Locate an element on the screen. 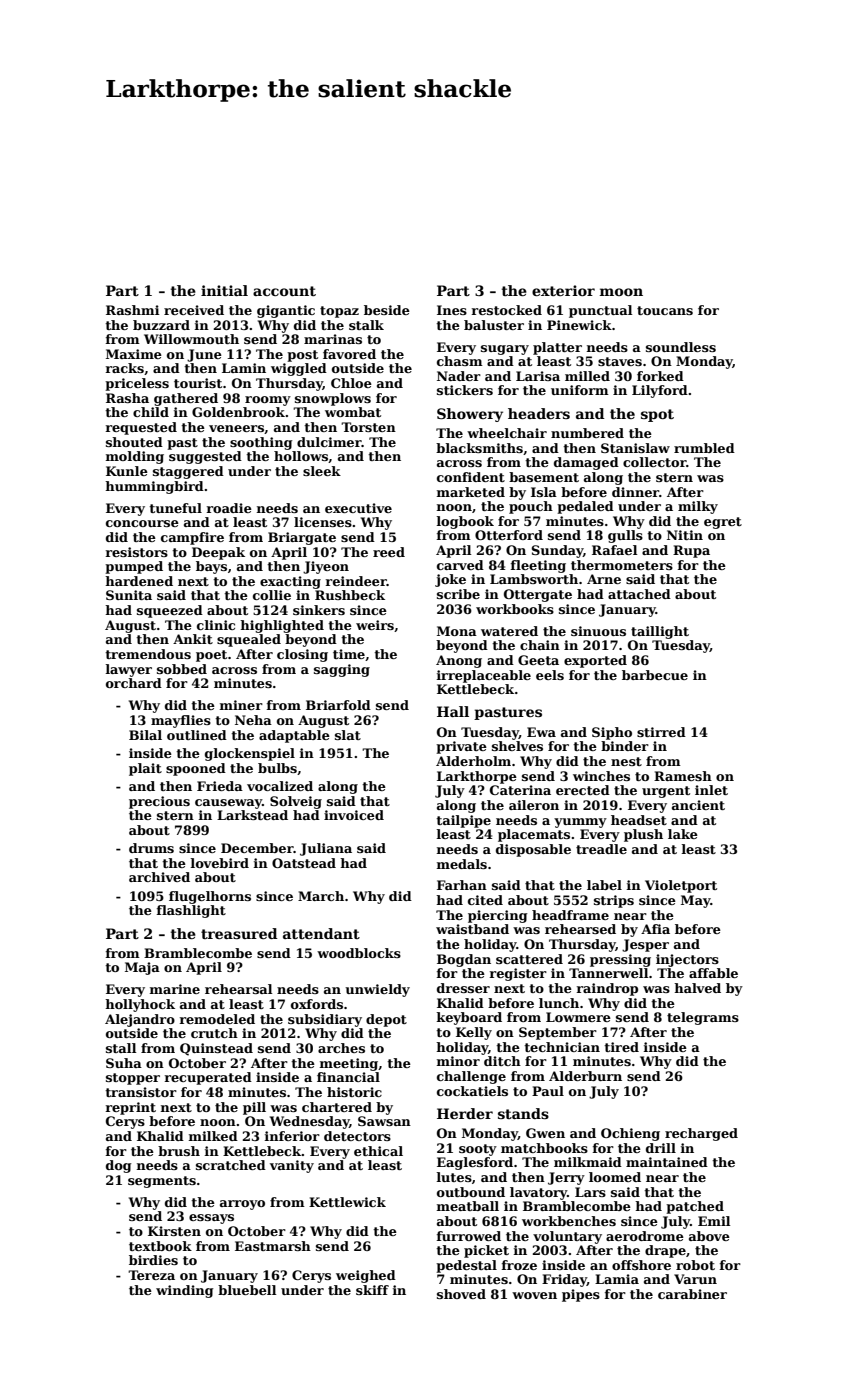 The image size is (849, 1400). Bilal is located at coordinates (145, 735).
